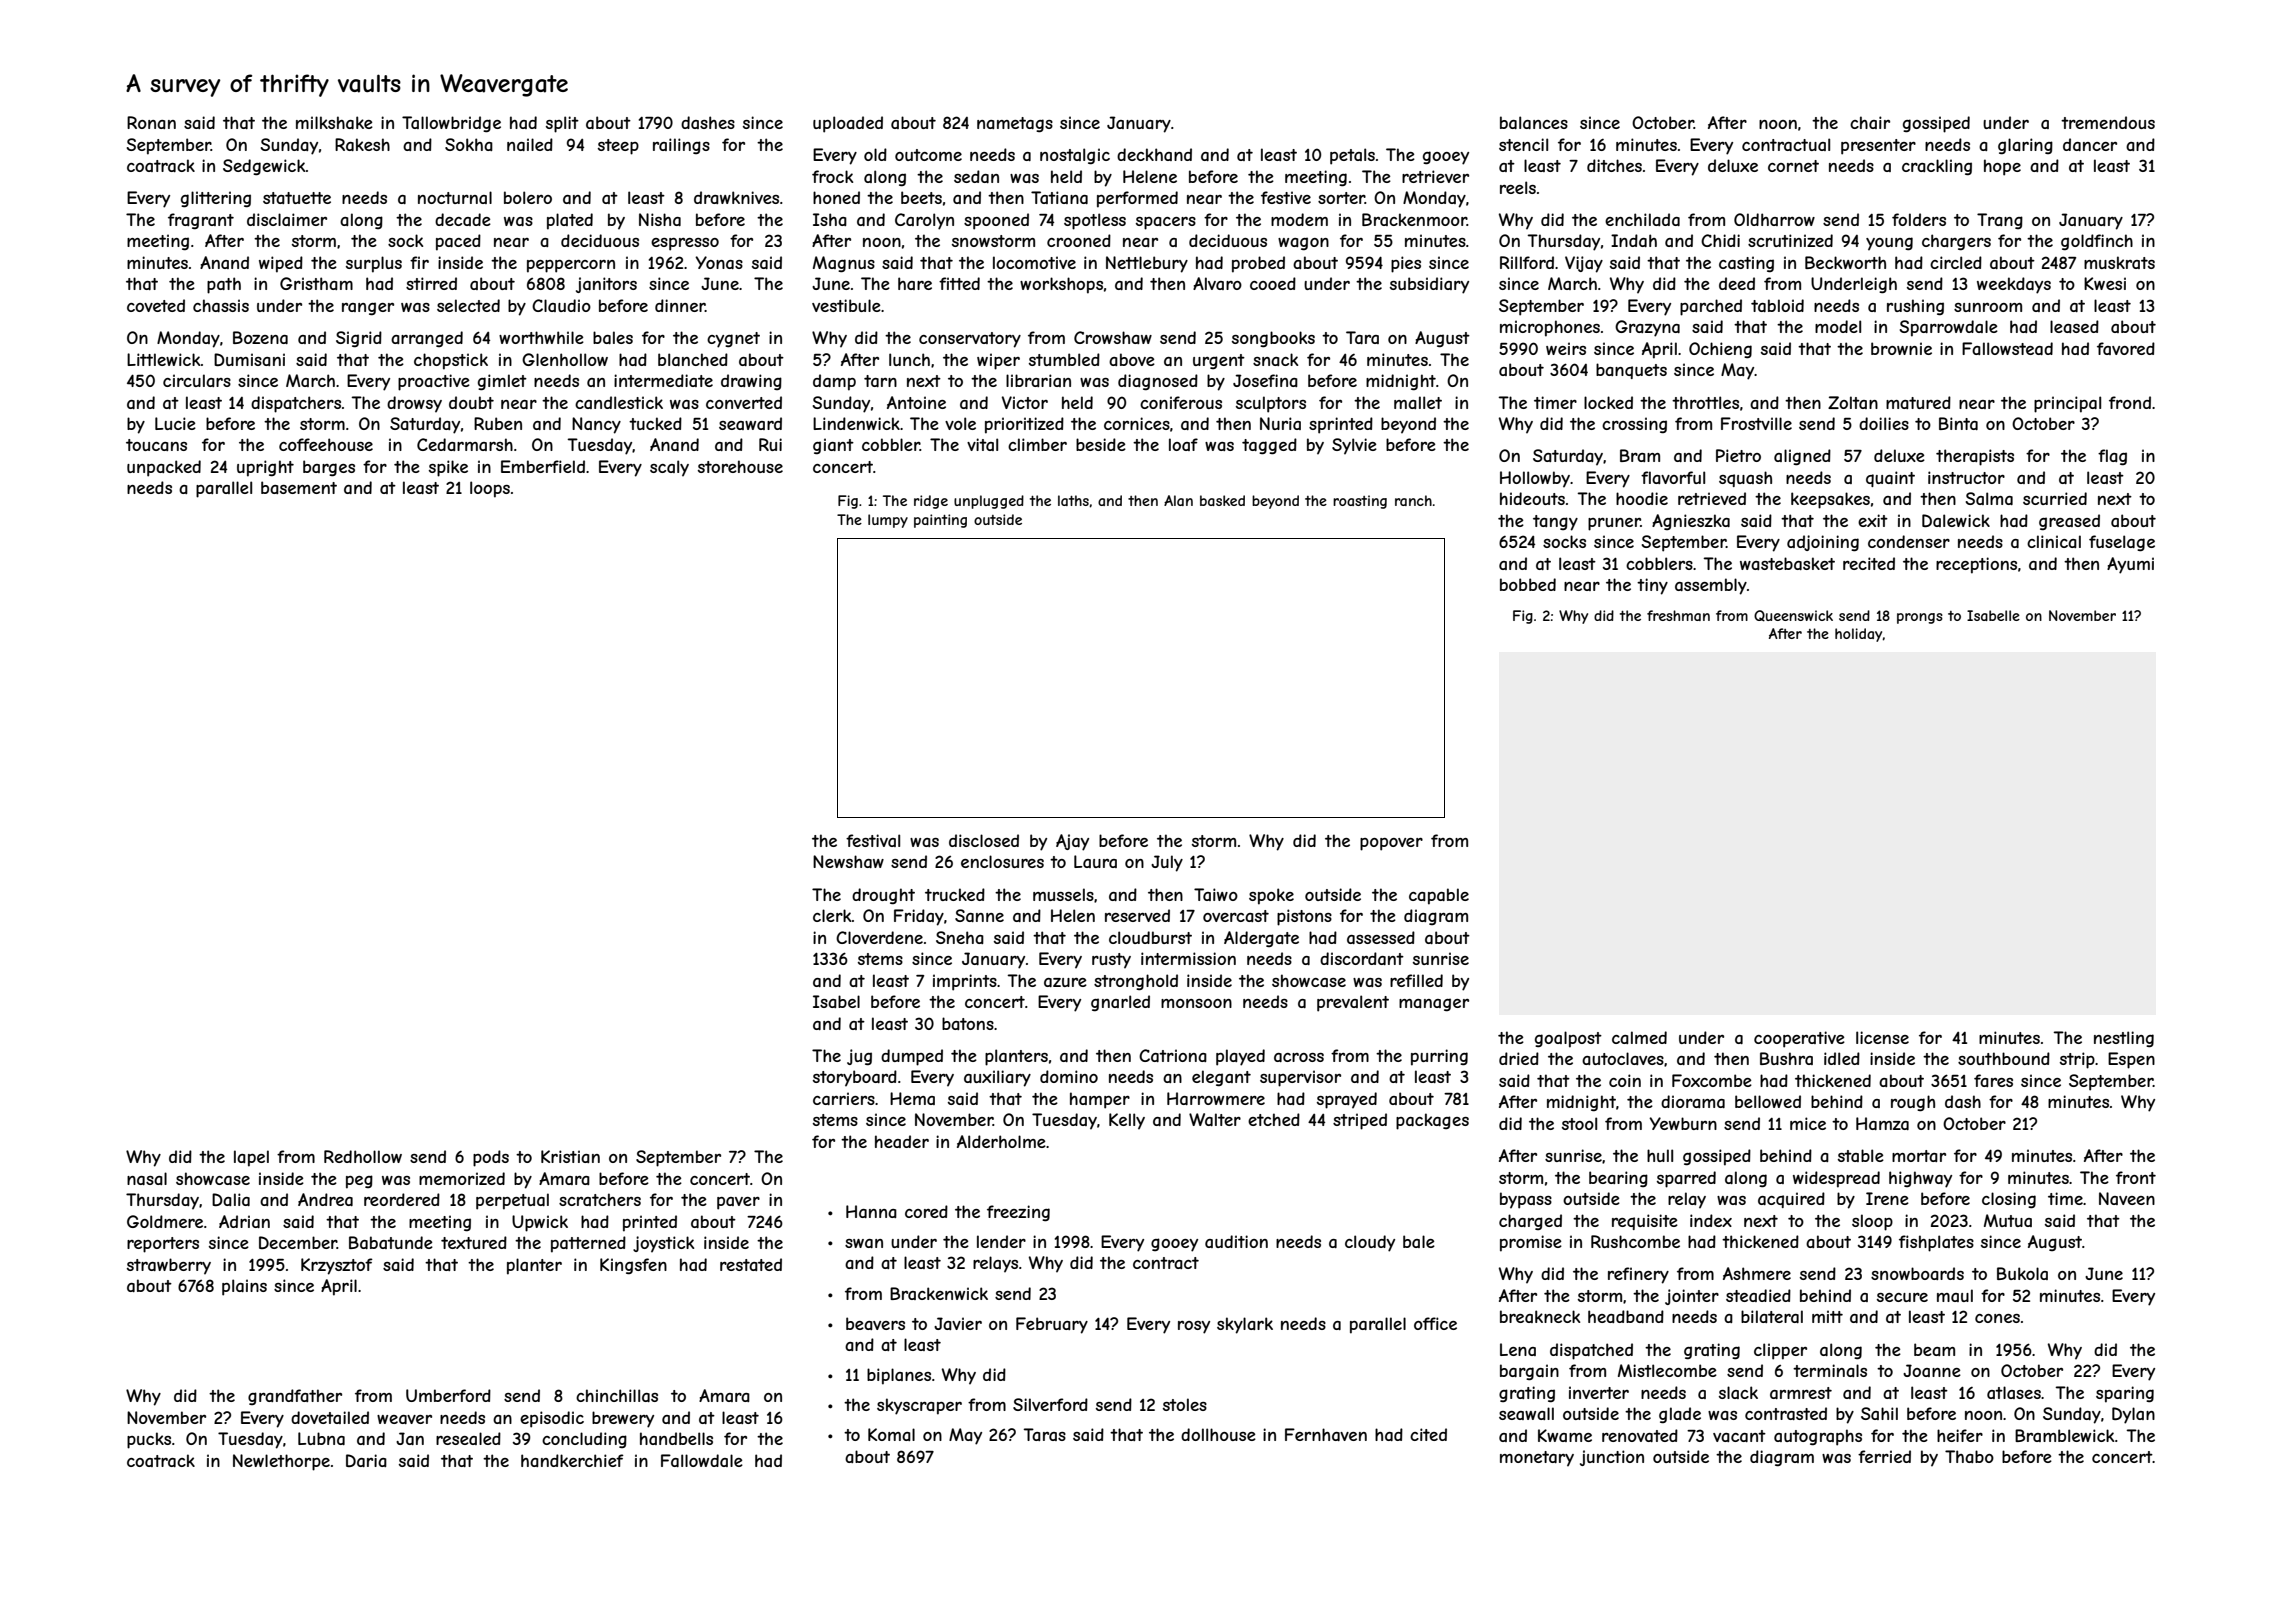 Image resolution: width=2282 pixels, height=1614 pixels. I want to click on clerk, so click(832, 915).
